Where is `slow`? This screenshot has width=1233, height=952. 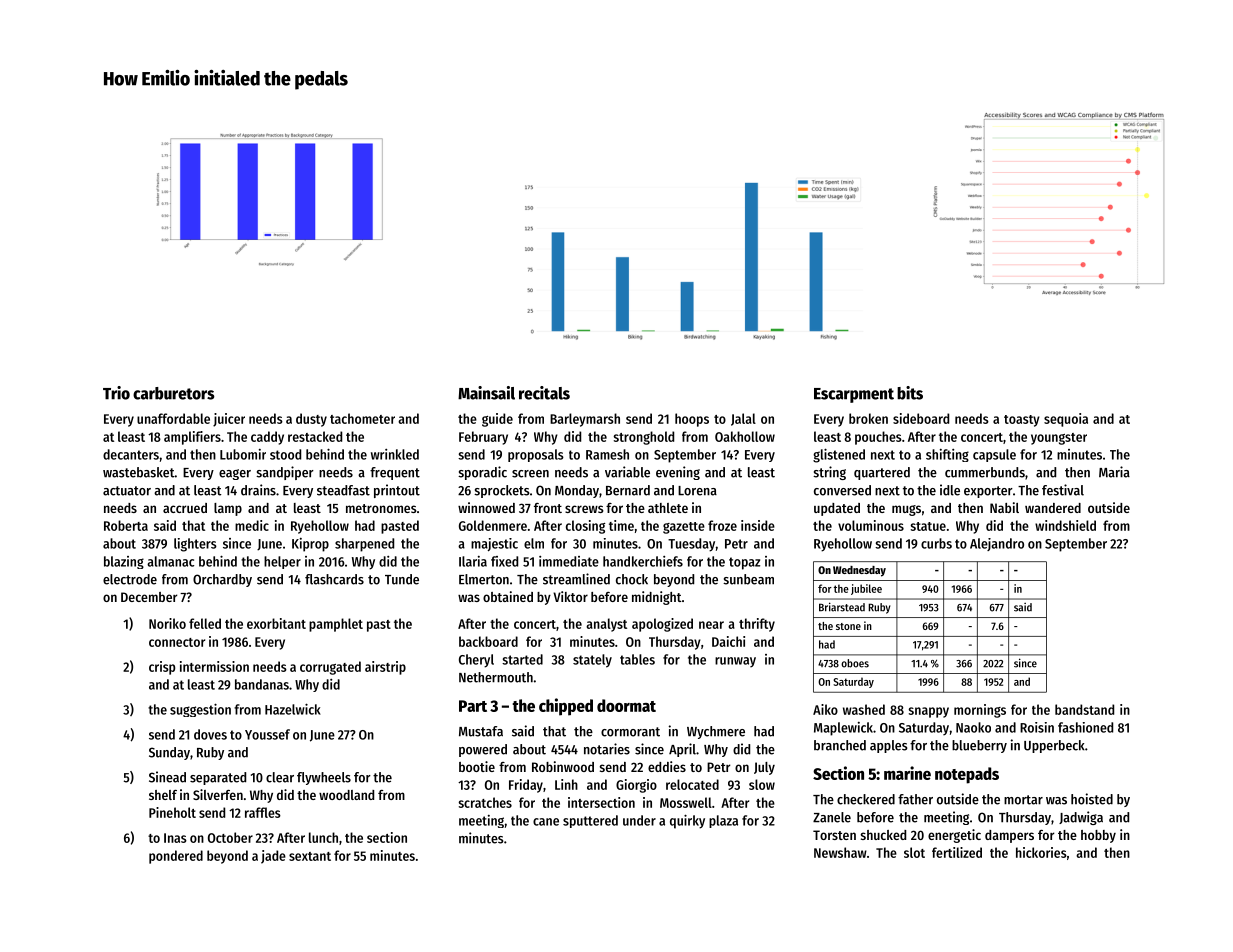 slow is located at coordinates (762, 784).
